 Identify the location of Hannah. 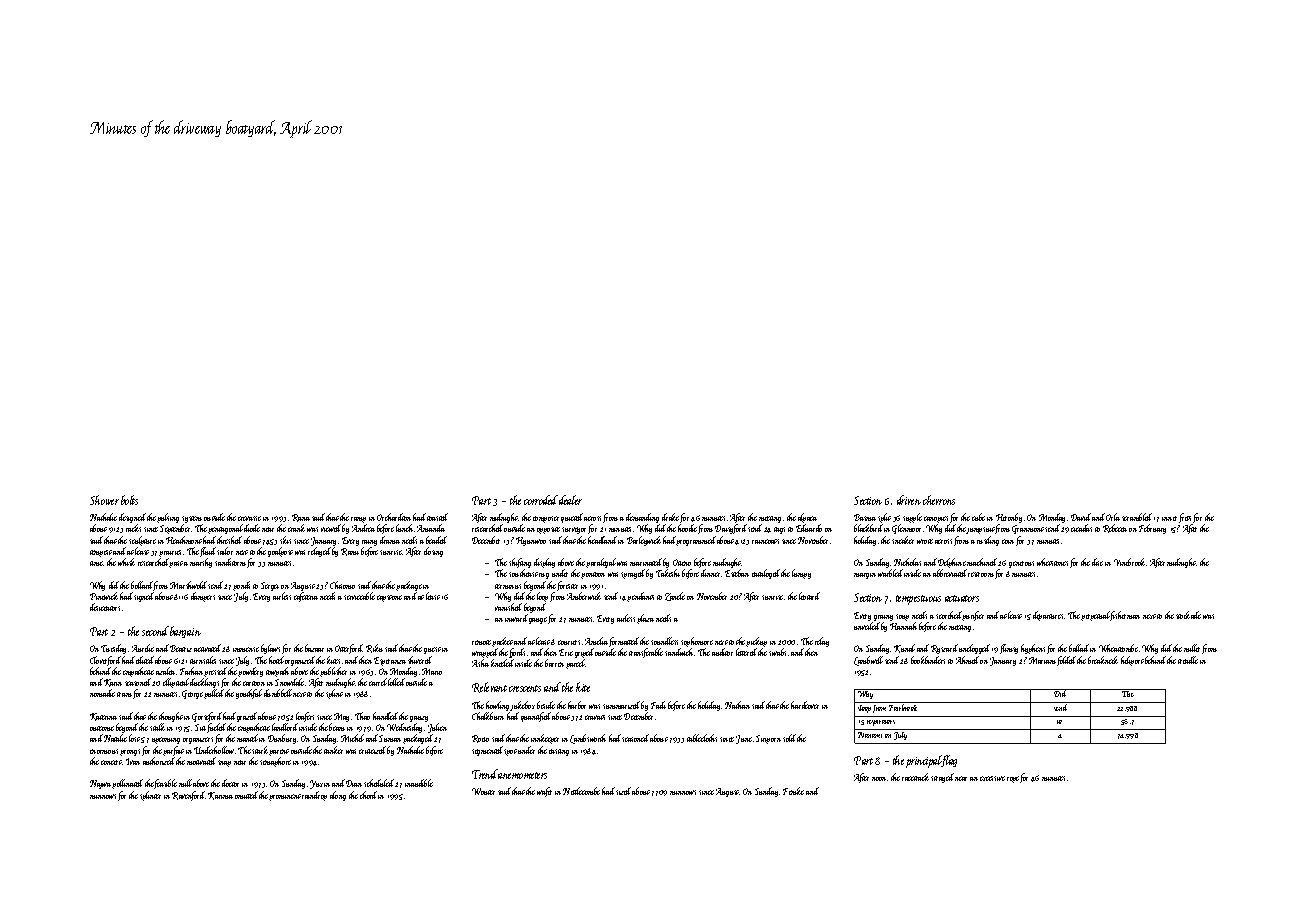
(903, 626).
